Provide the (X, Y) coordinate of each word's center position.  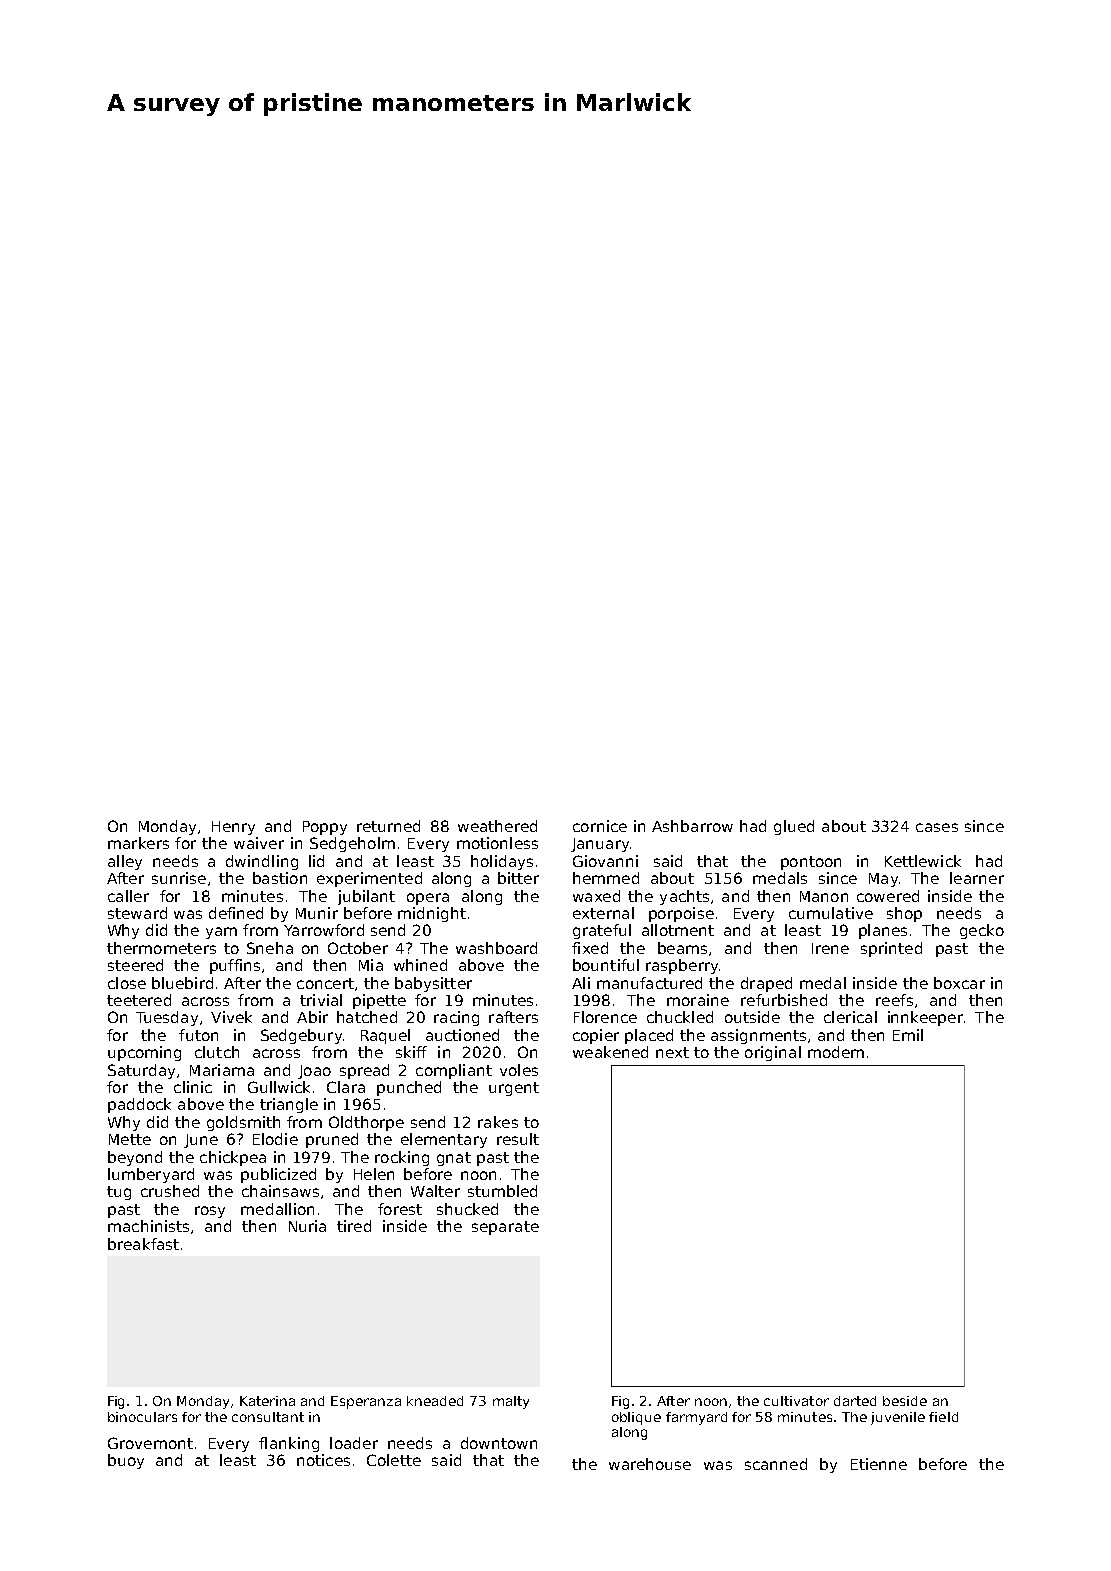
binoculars (142, 1417)
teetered (139, 1000)
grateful (602, 931)
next (672, 1052)
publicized (278, 1175)
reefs (894, 1000)
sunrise (179, 878)
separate (505, 1228)
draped (766, 984)
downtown (499, 1443)
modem (836, 1052)
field (943, 1417)
